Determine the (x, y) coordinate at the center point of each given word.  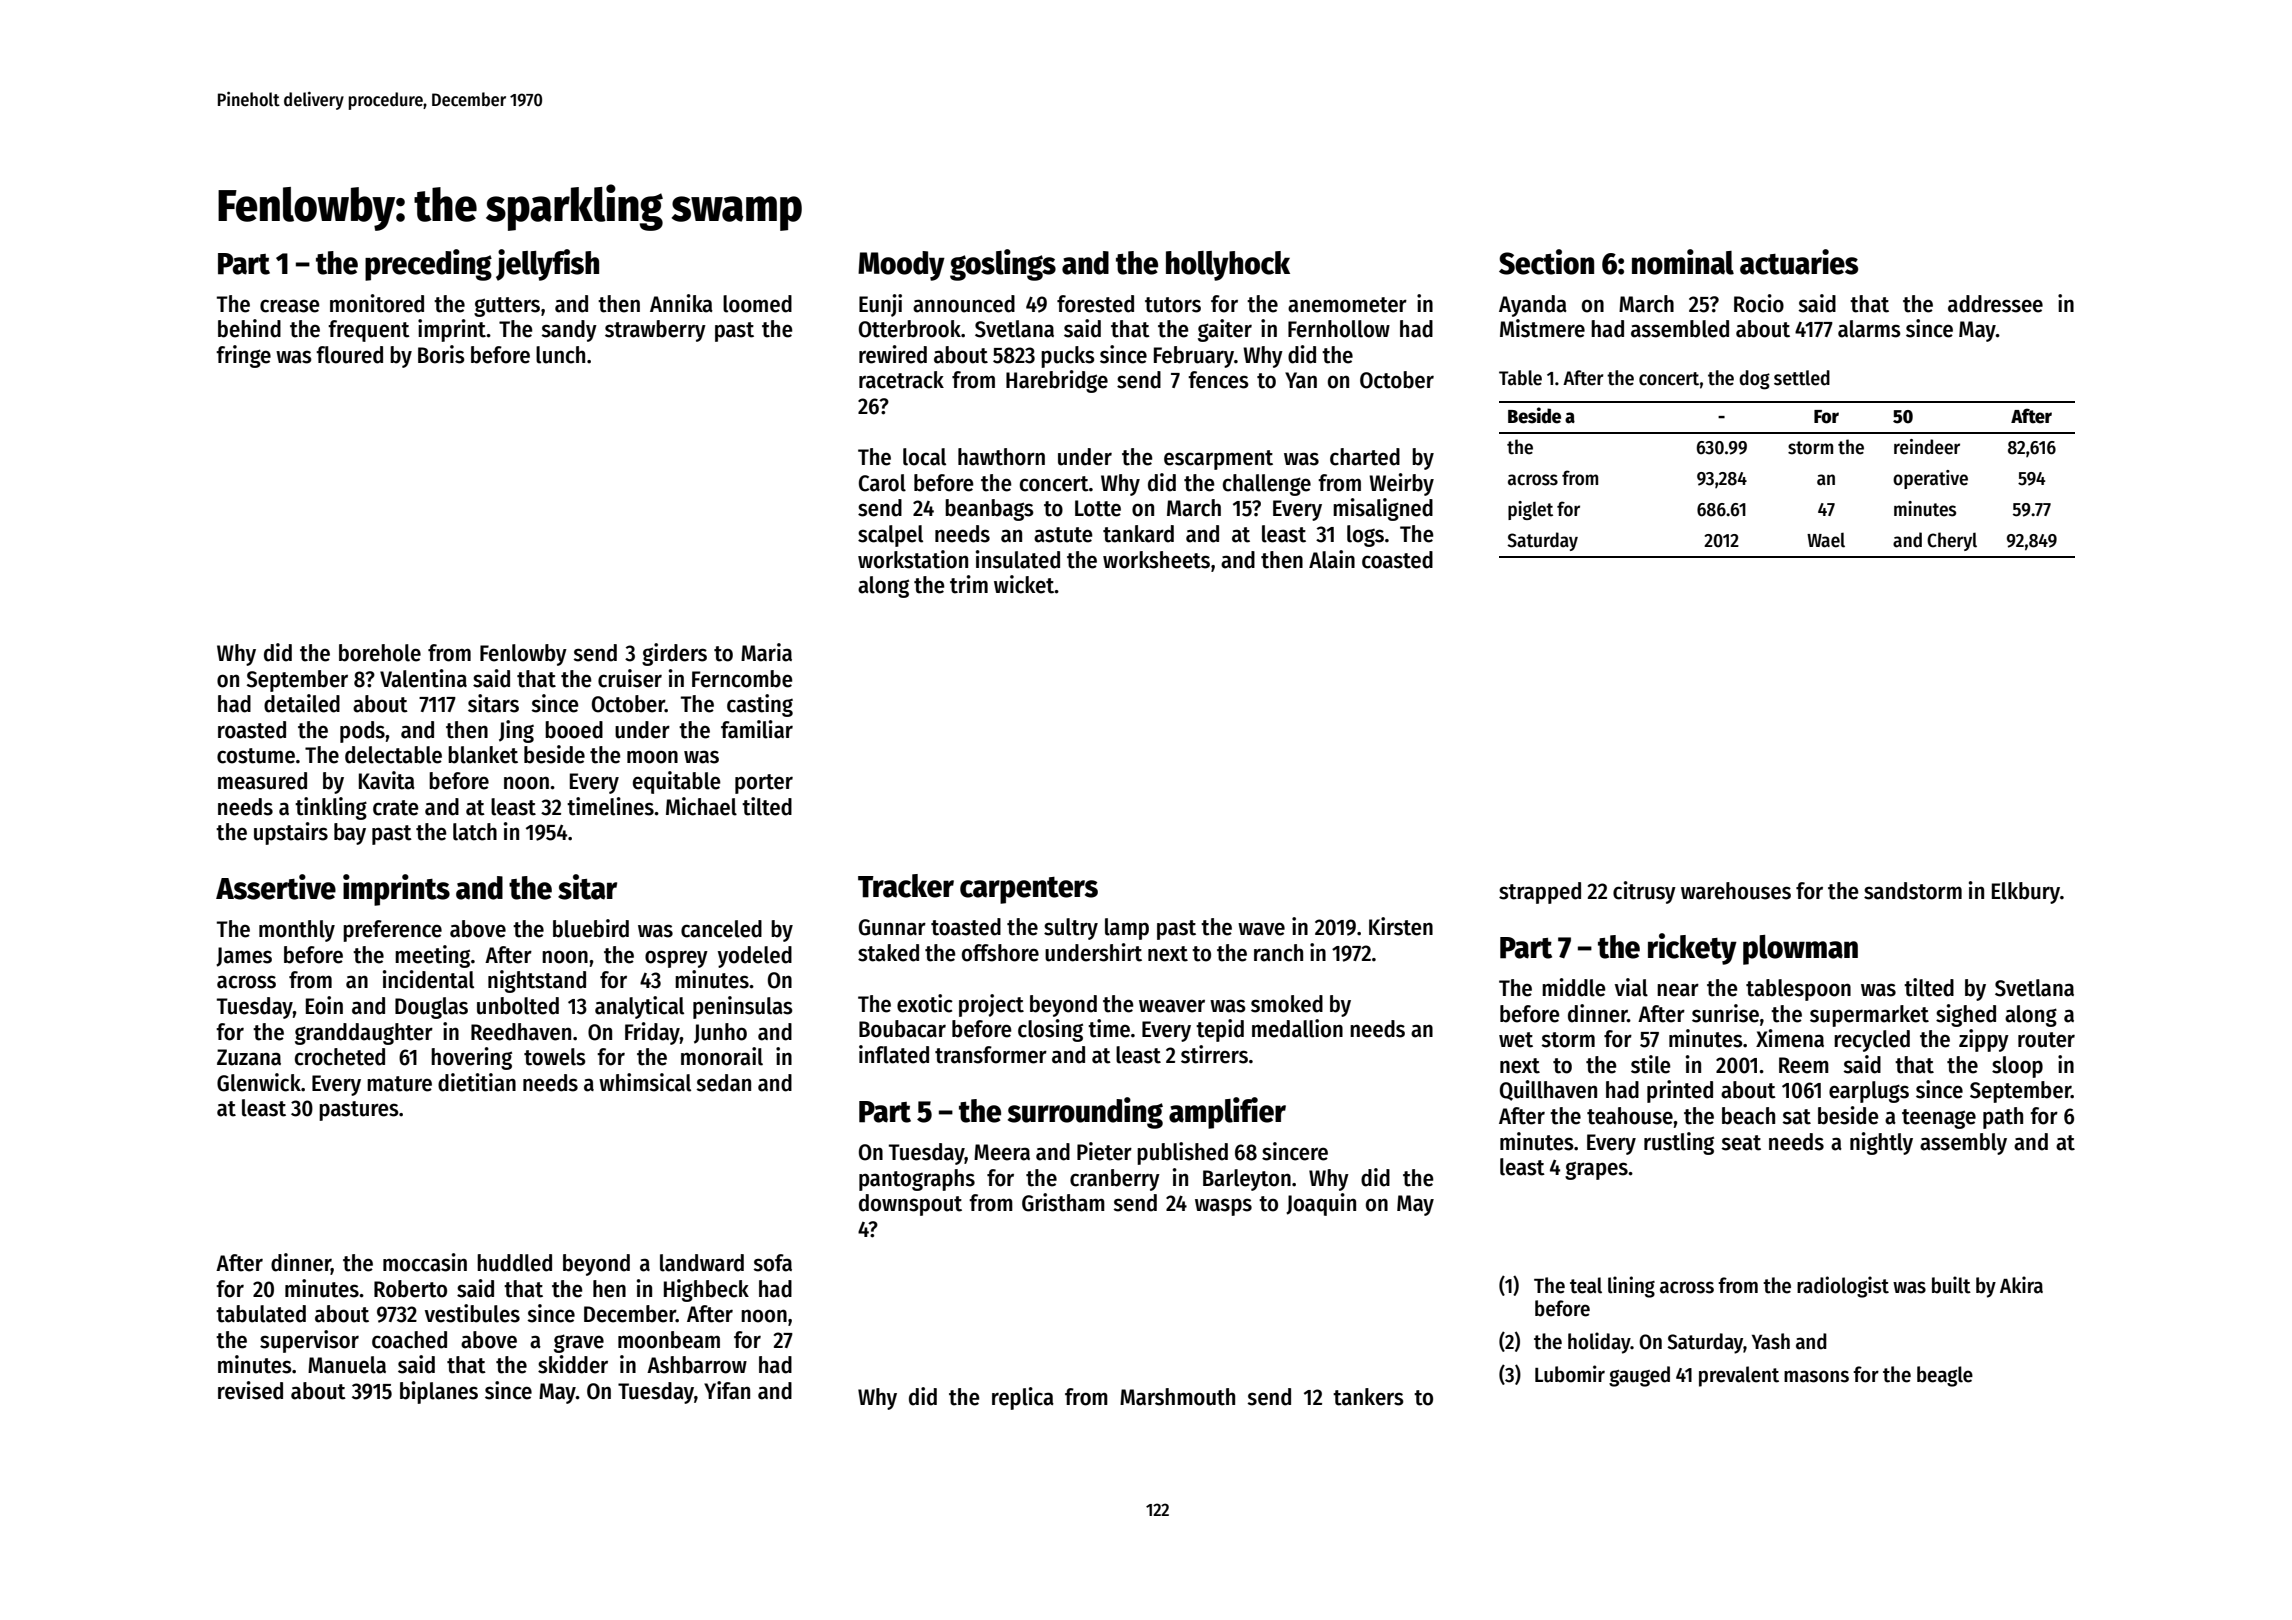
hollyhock (1228, 266)
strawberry (655, 331)
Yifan (727, 1390)
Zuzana (249, 1057)
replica (1023, 1398)
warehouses (1736, 891)
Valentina (423, 678)
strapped (1540, 893)
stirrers (1214, 1054)
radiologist (1843, 1287)
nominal (1683, 262)
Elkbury (2026, 893)
